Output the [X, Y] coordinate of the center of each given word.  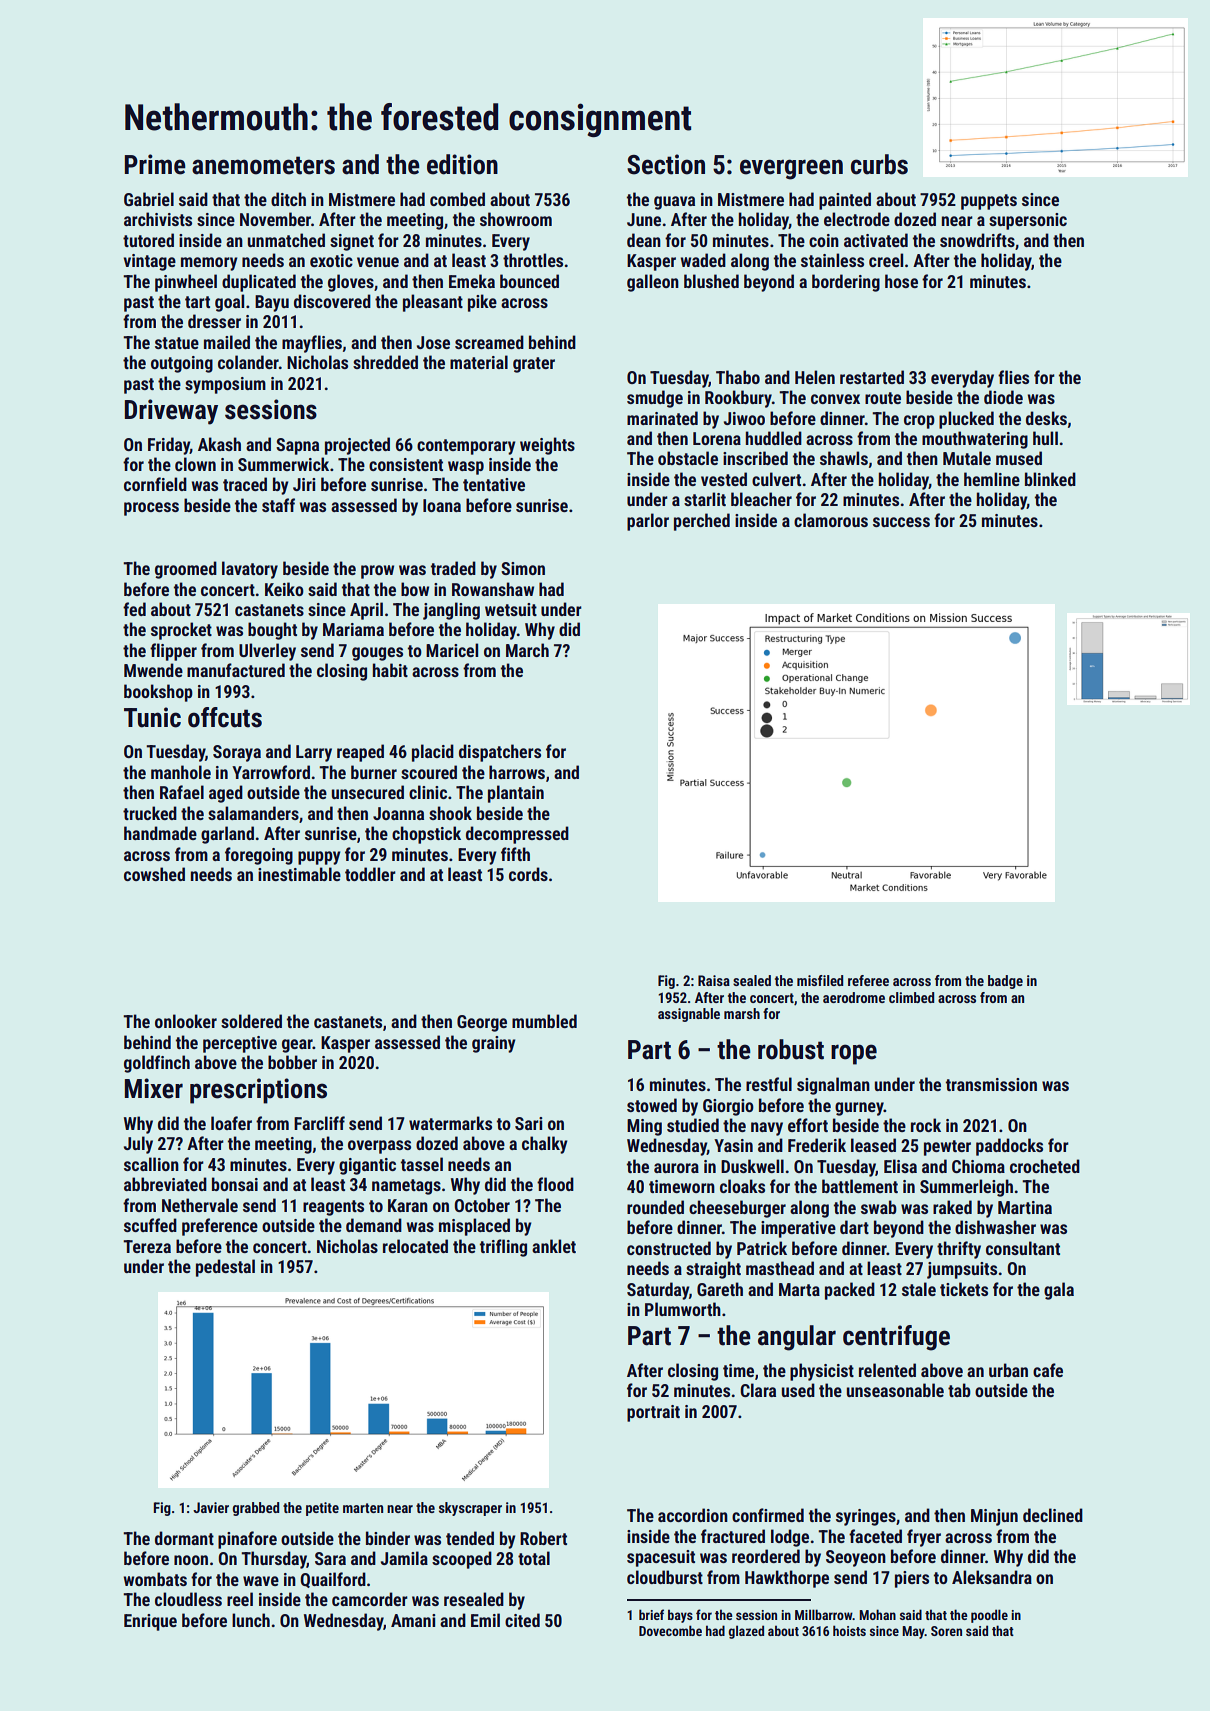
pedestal [225, 1268]
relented [887, 1370]
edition [462, 164]
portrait [653, 1413]
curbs [879, 164]
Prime [155, 164]
